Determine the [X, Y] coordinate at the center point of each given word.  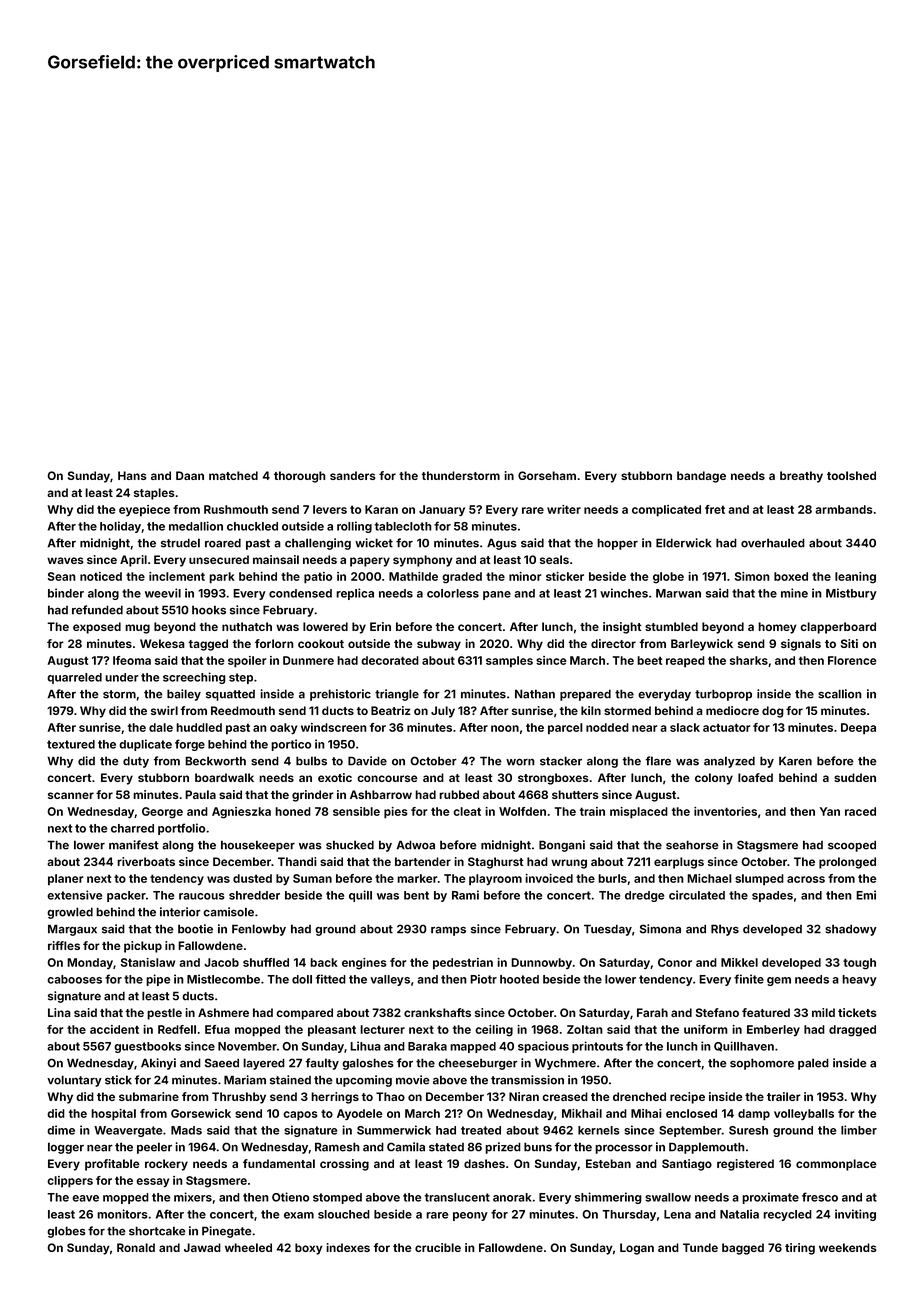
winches [624, 593]
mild [823, 1012]
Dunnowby [541, 963]
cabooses [74, 979]
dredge [644, 896]
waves [65, 560]
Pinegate [227, 1232]
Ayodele [359, 1114]
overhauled [773, 543]
